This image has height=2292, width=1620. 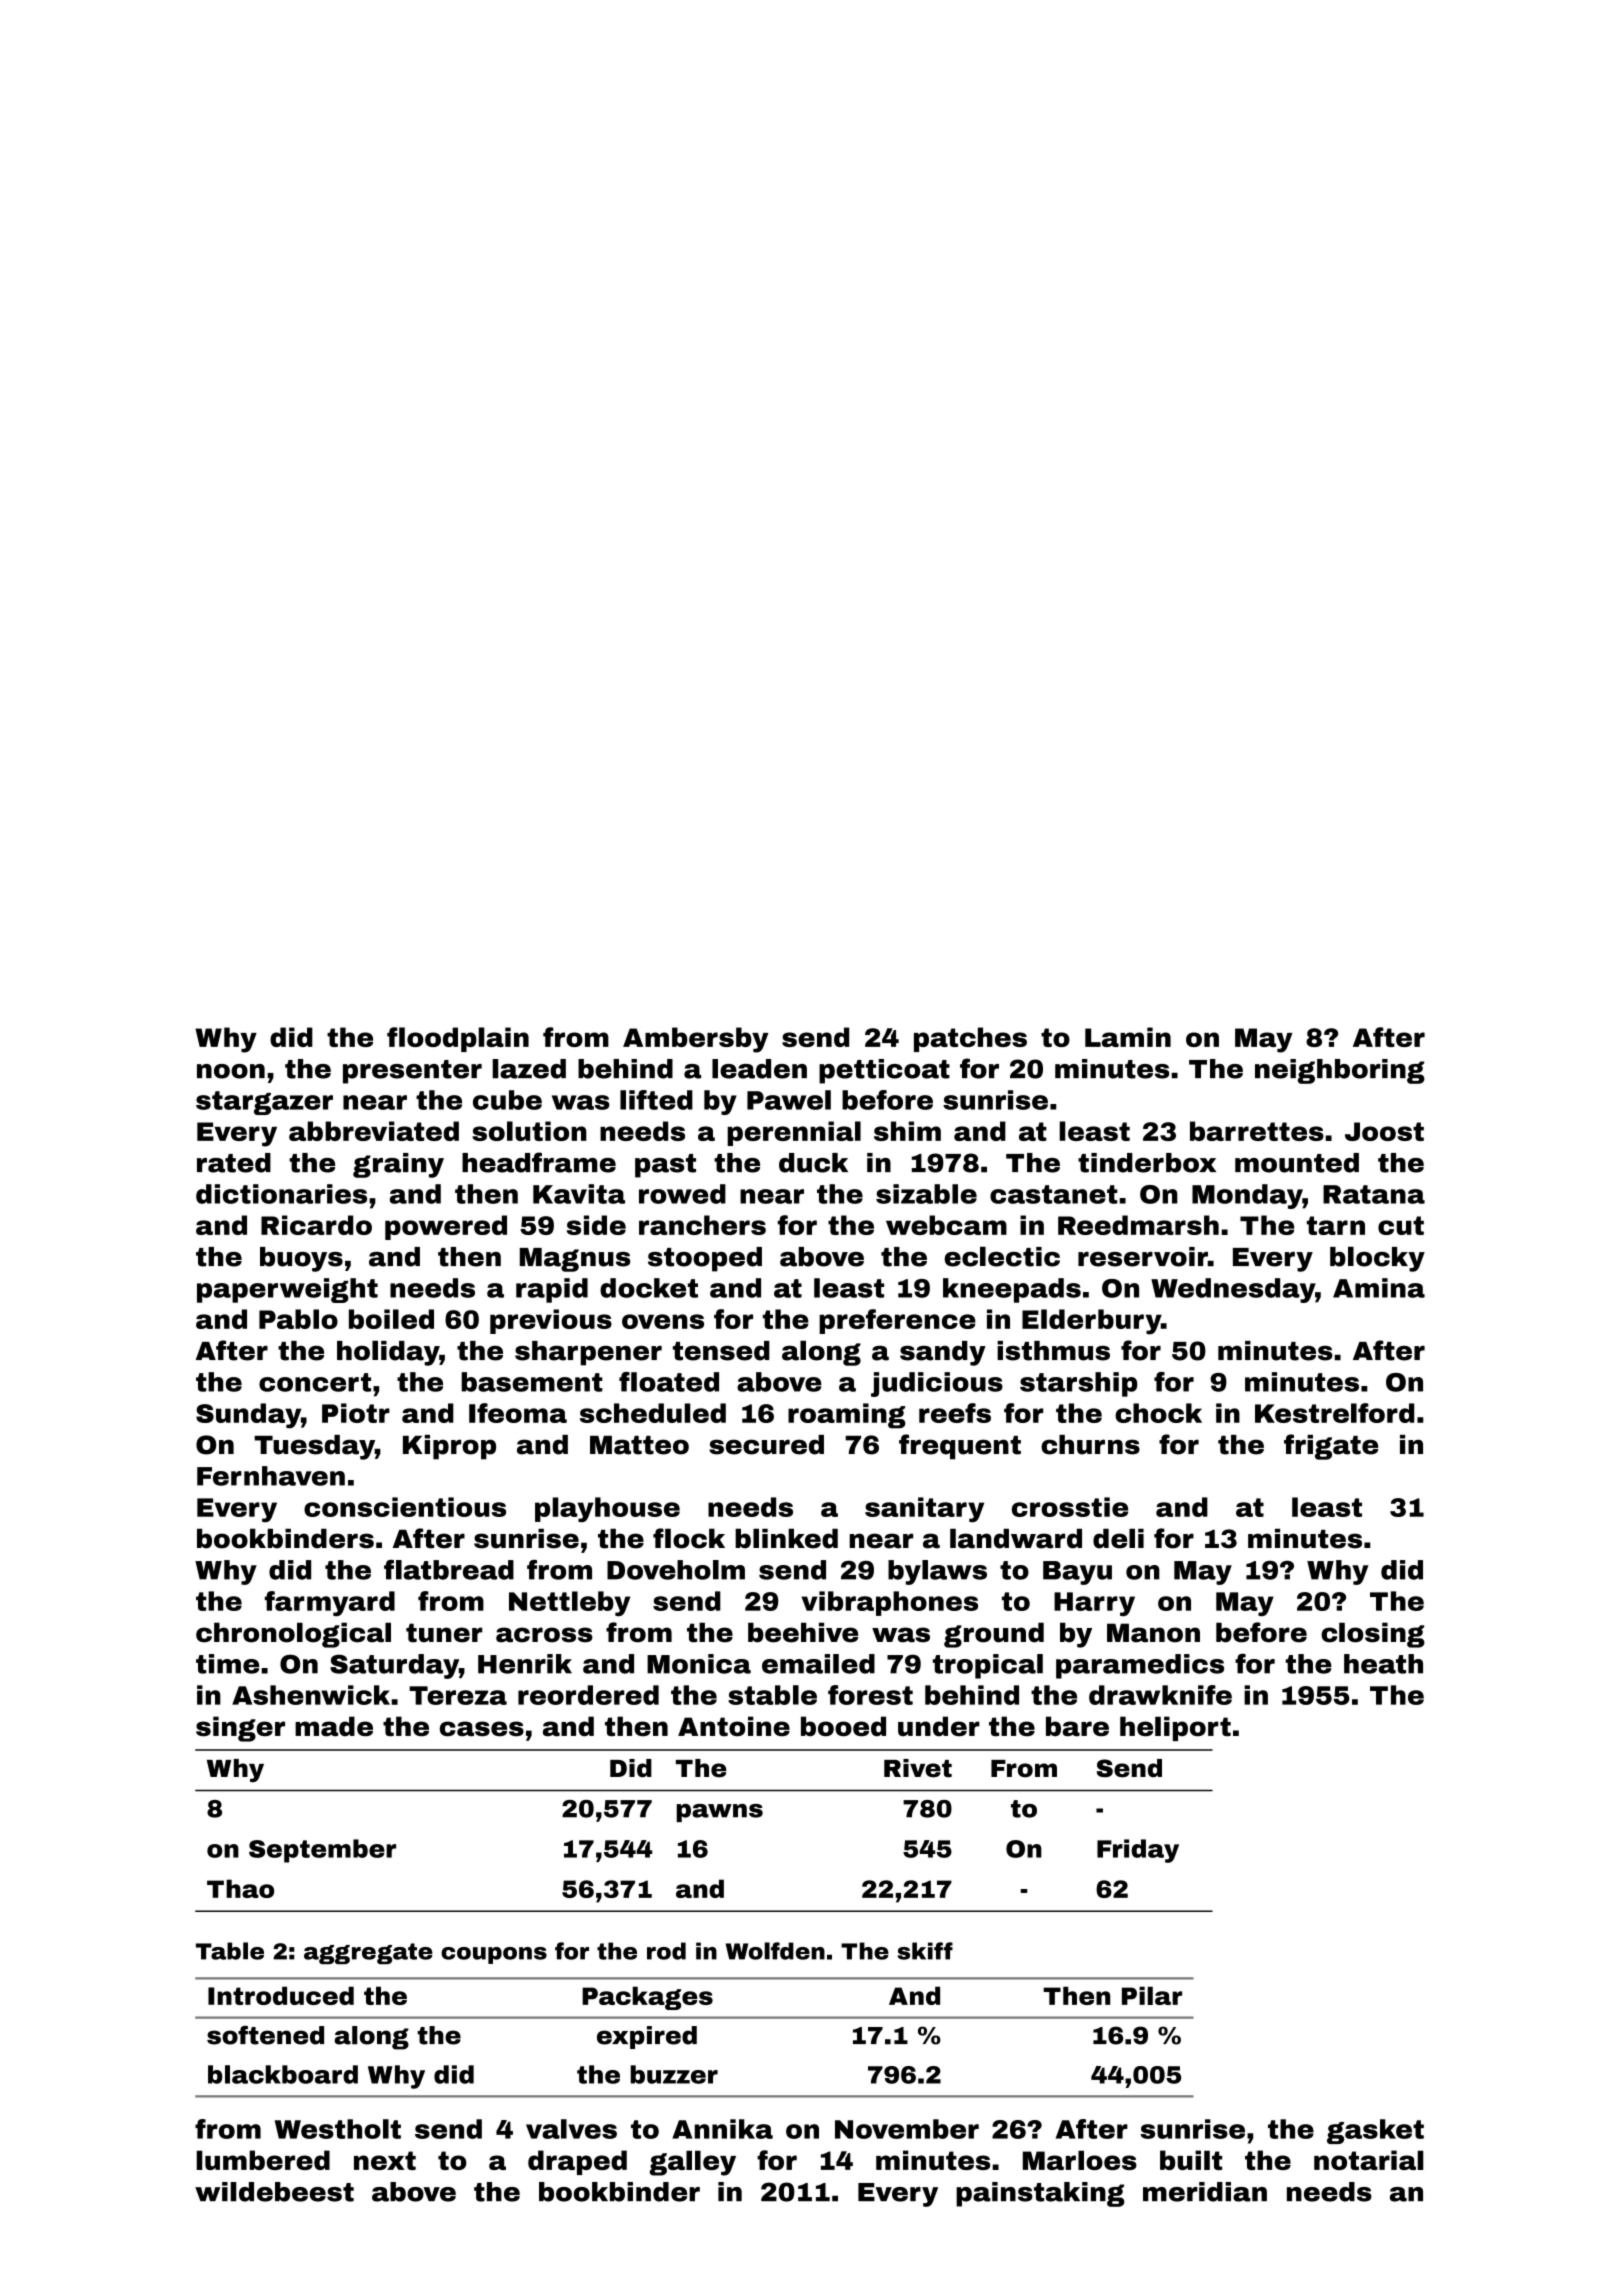 I want to click on coupons, so click(x=494, y=1955).
